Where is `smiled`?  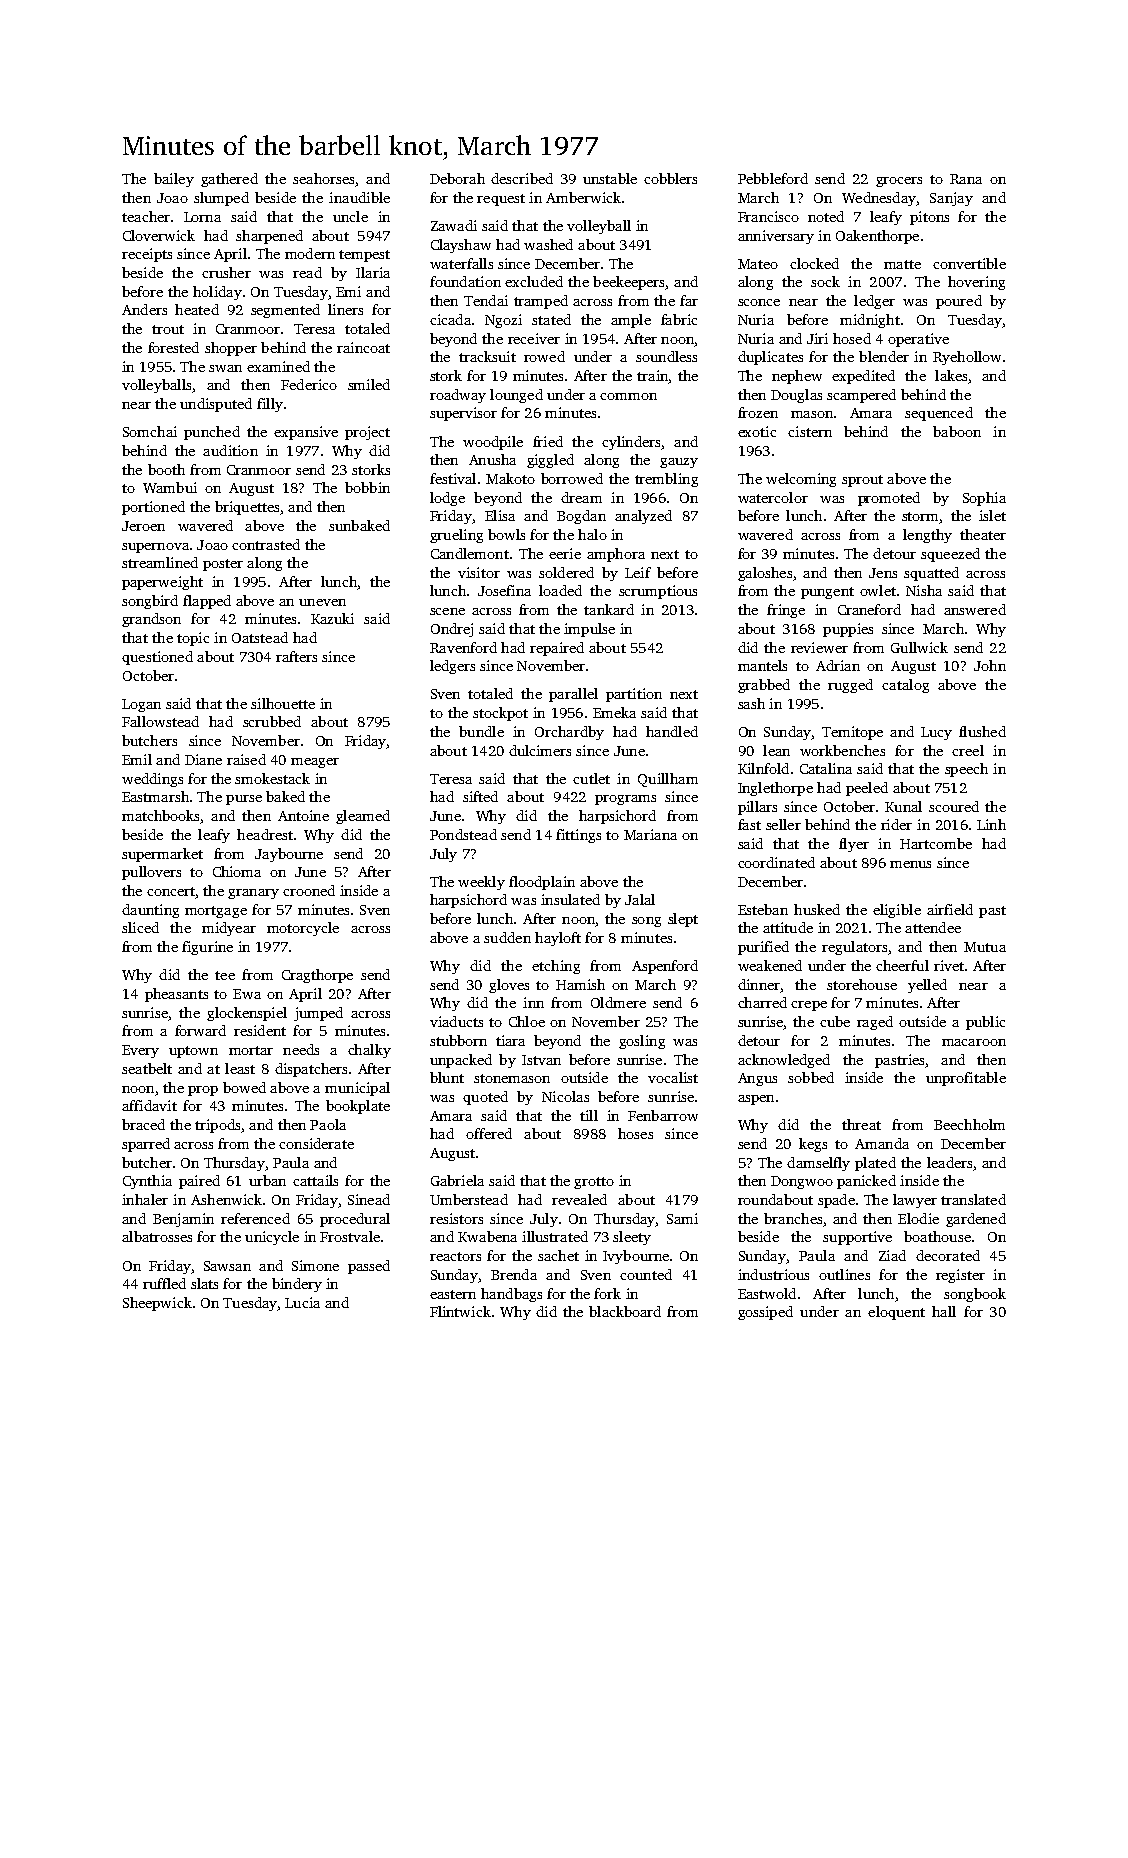
smiled is located at coordinates (369, 384).
